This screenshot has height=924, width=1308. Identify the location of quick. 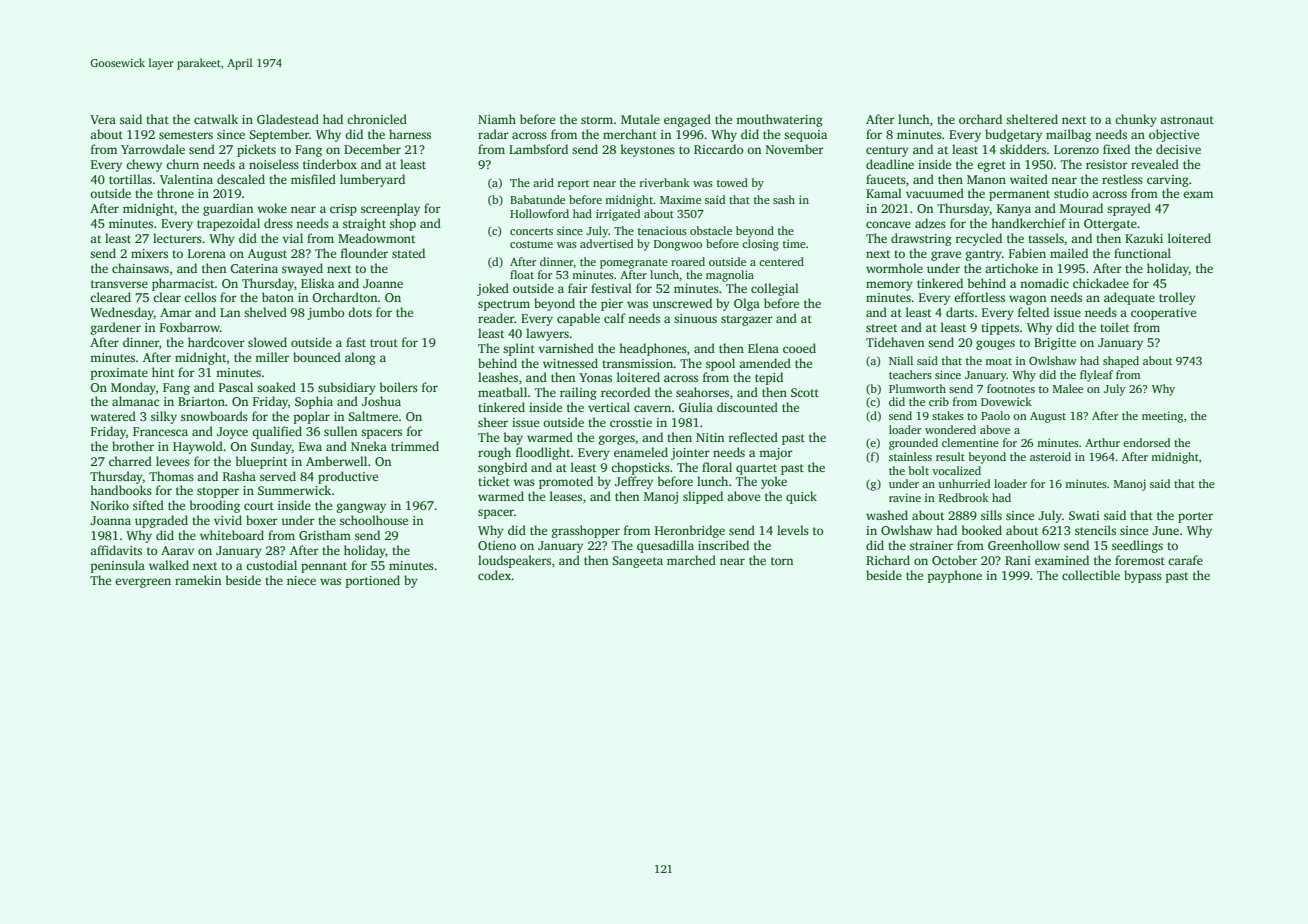
(801, 497).
